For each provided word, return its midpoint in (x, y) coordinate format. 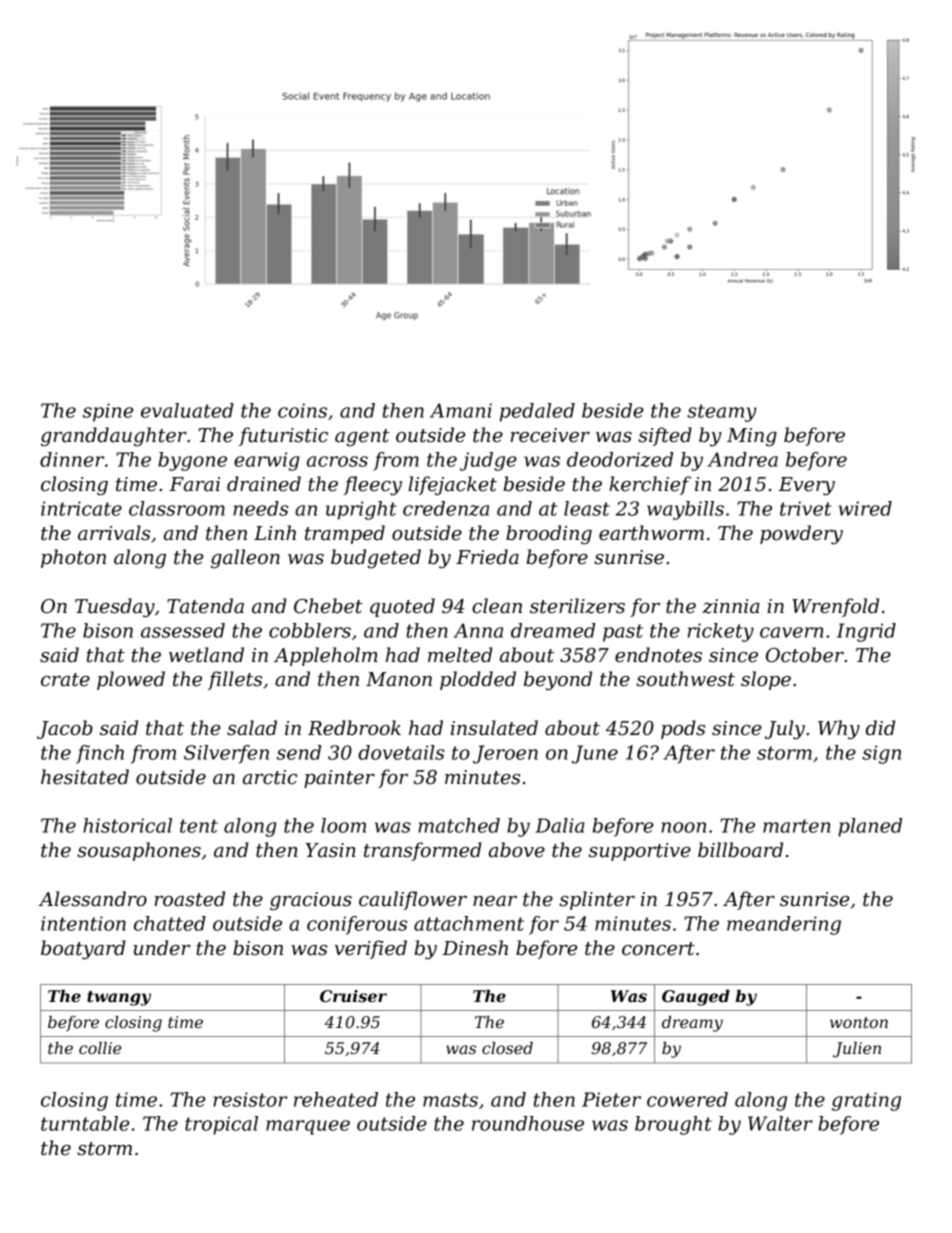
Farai (194, 484)
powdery (801, 534)
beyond (558, 680)
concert (658, 949)
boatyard (83, 949)
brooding (549, 534)
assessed (183, 630)
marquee (308, 1127)
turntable (85, 1123)
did (880, 728)
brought (673, 1125)
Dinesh (475, 948)
